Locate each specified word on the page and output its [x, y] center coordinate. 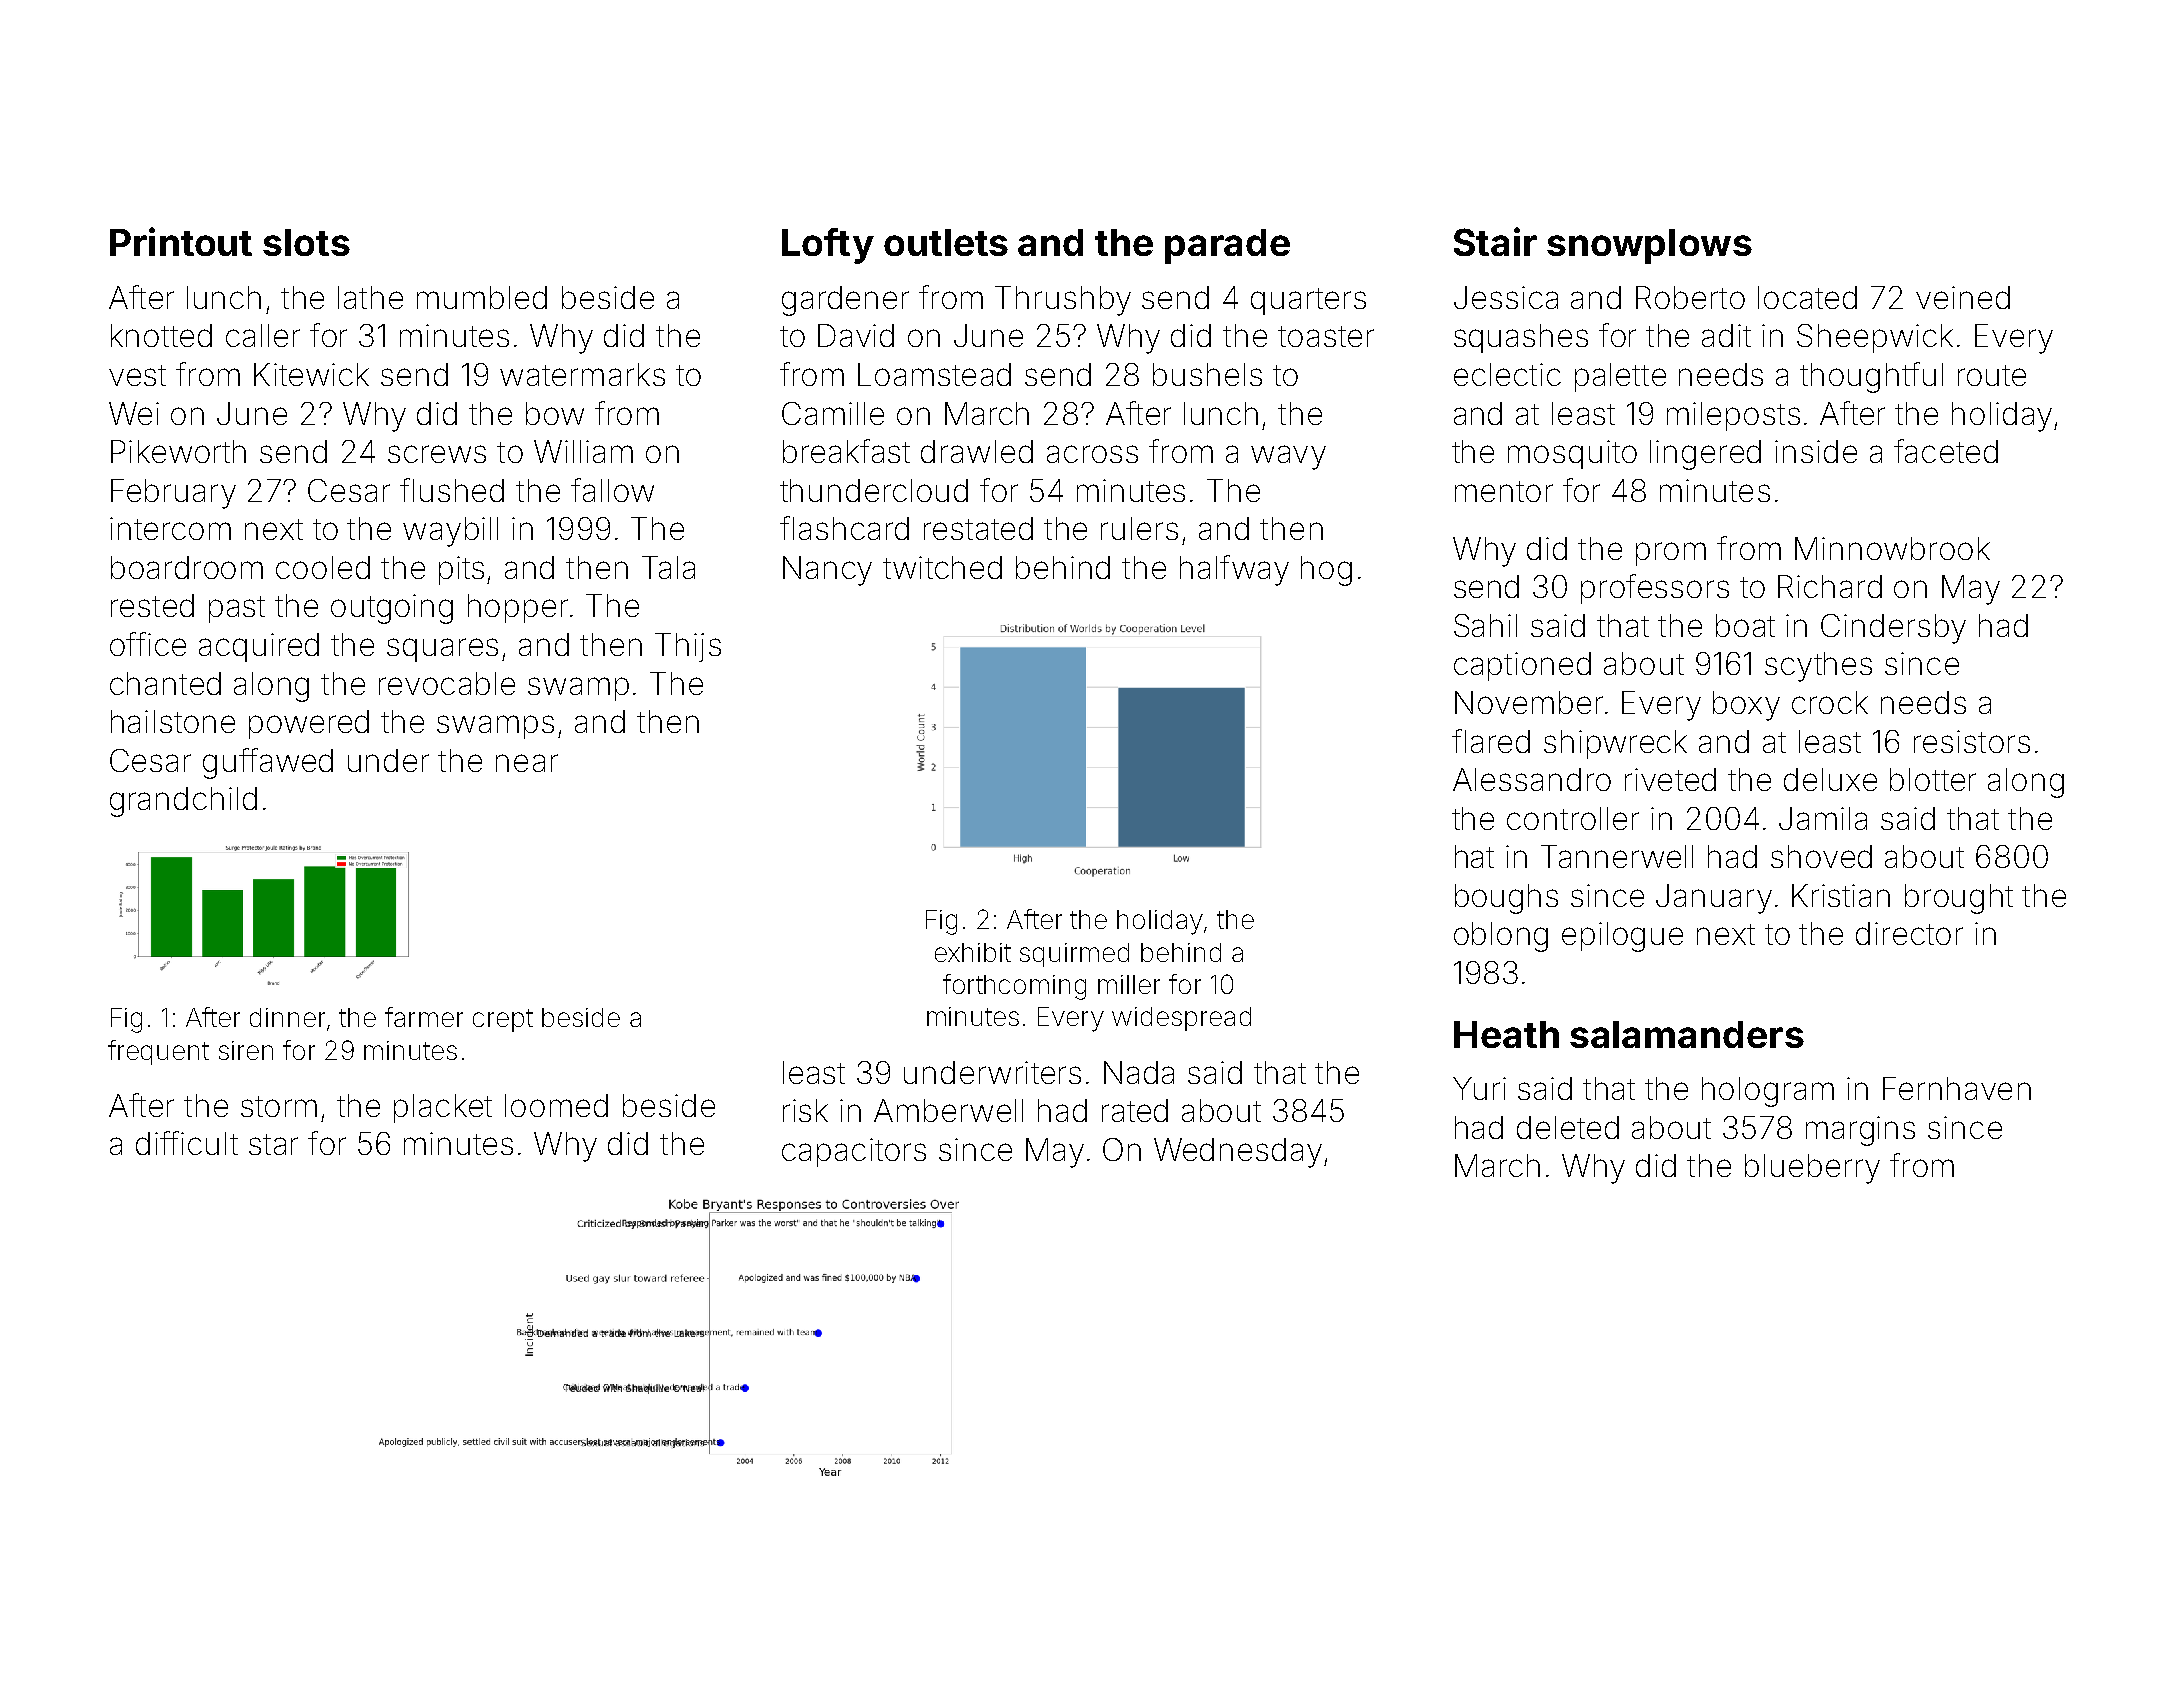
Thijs [688, 647]
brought [1959, 899]
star [273, 1144]
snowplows [1649, 246]
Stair [1495, 241]
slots [306, 242]
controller [1573, 818]
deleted [1568, 1127]
